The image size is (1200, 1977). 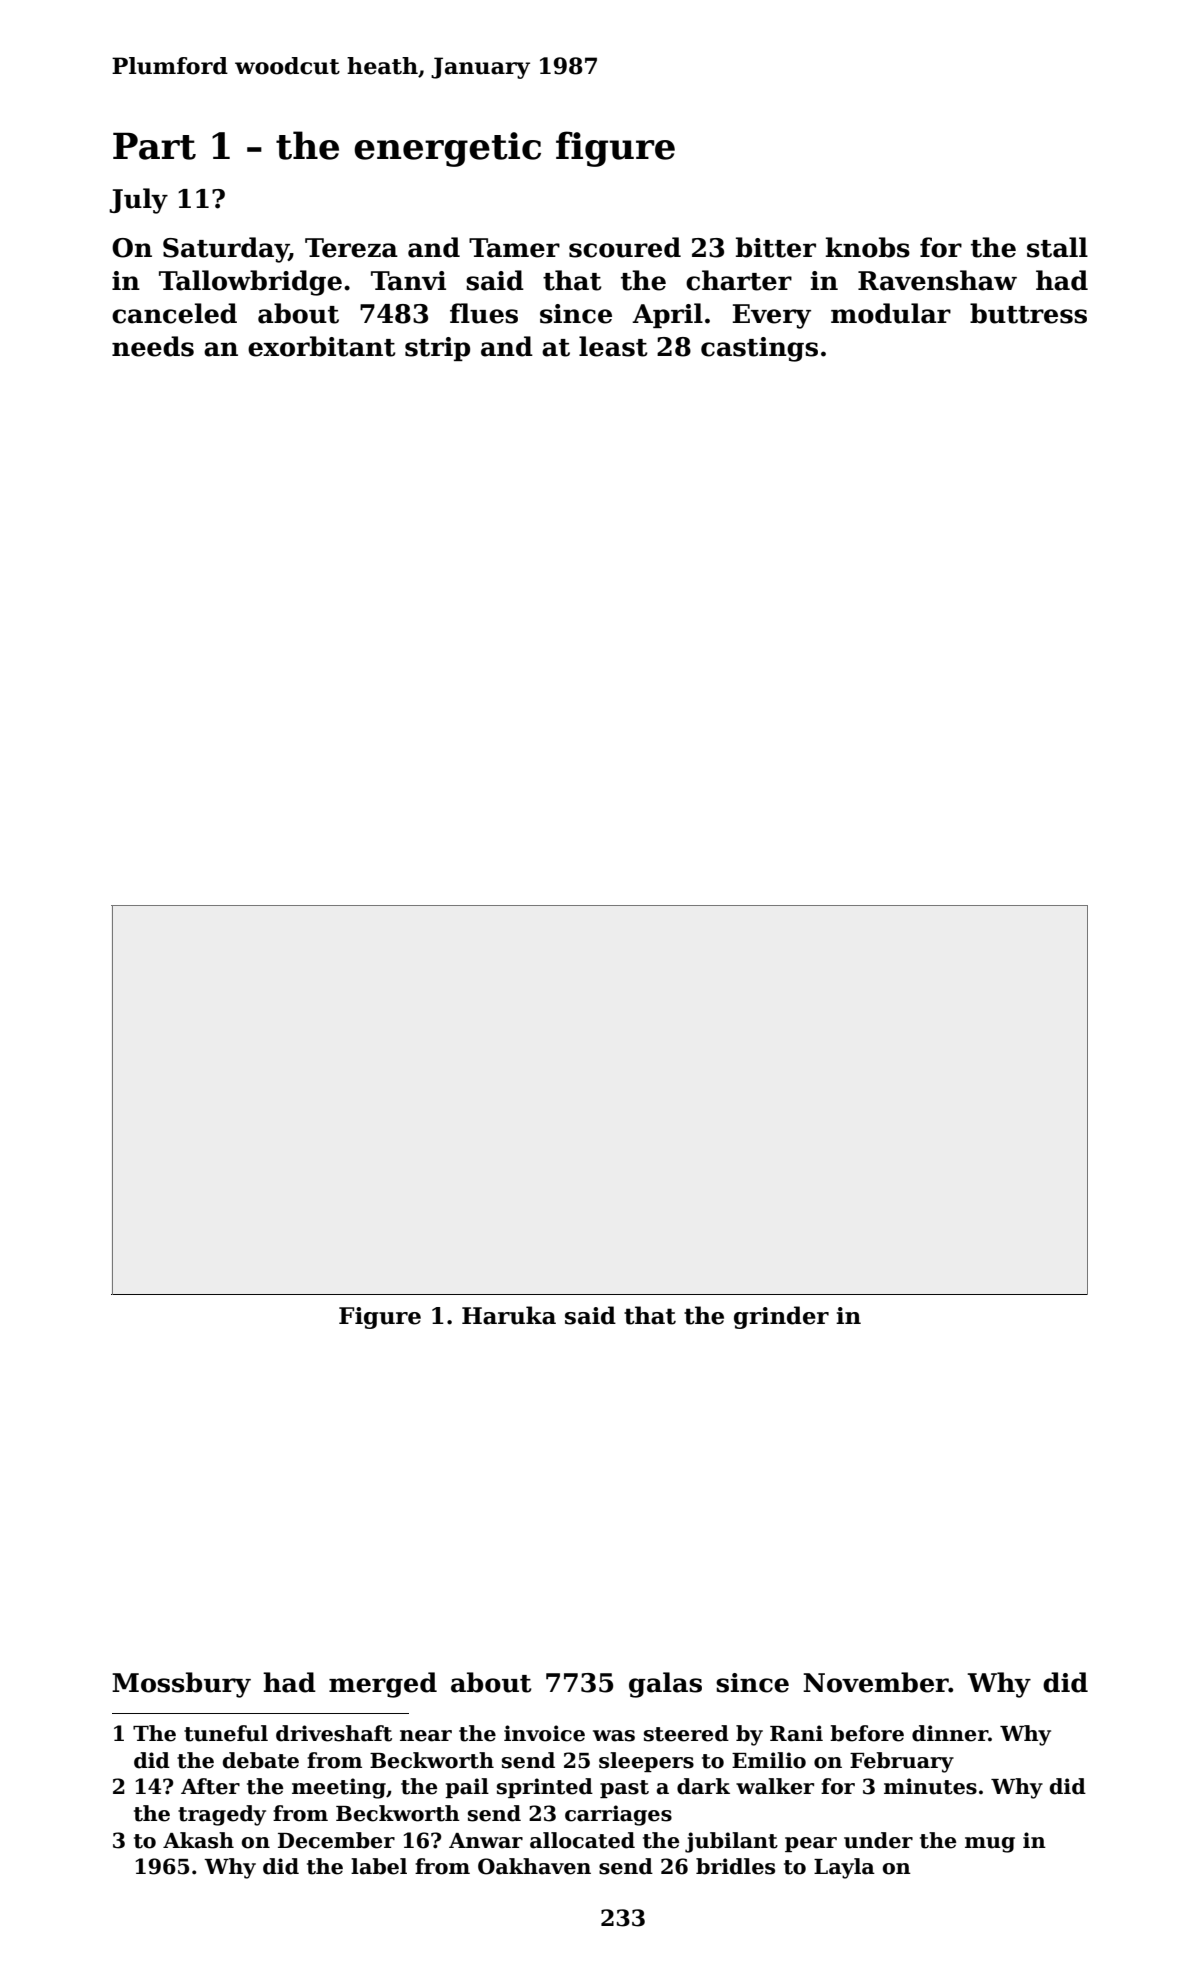 I want to click on Haruka, so click(x=509, y=1315).
